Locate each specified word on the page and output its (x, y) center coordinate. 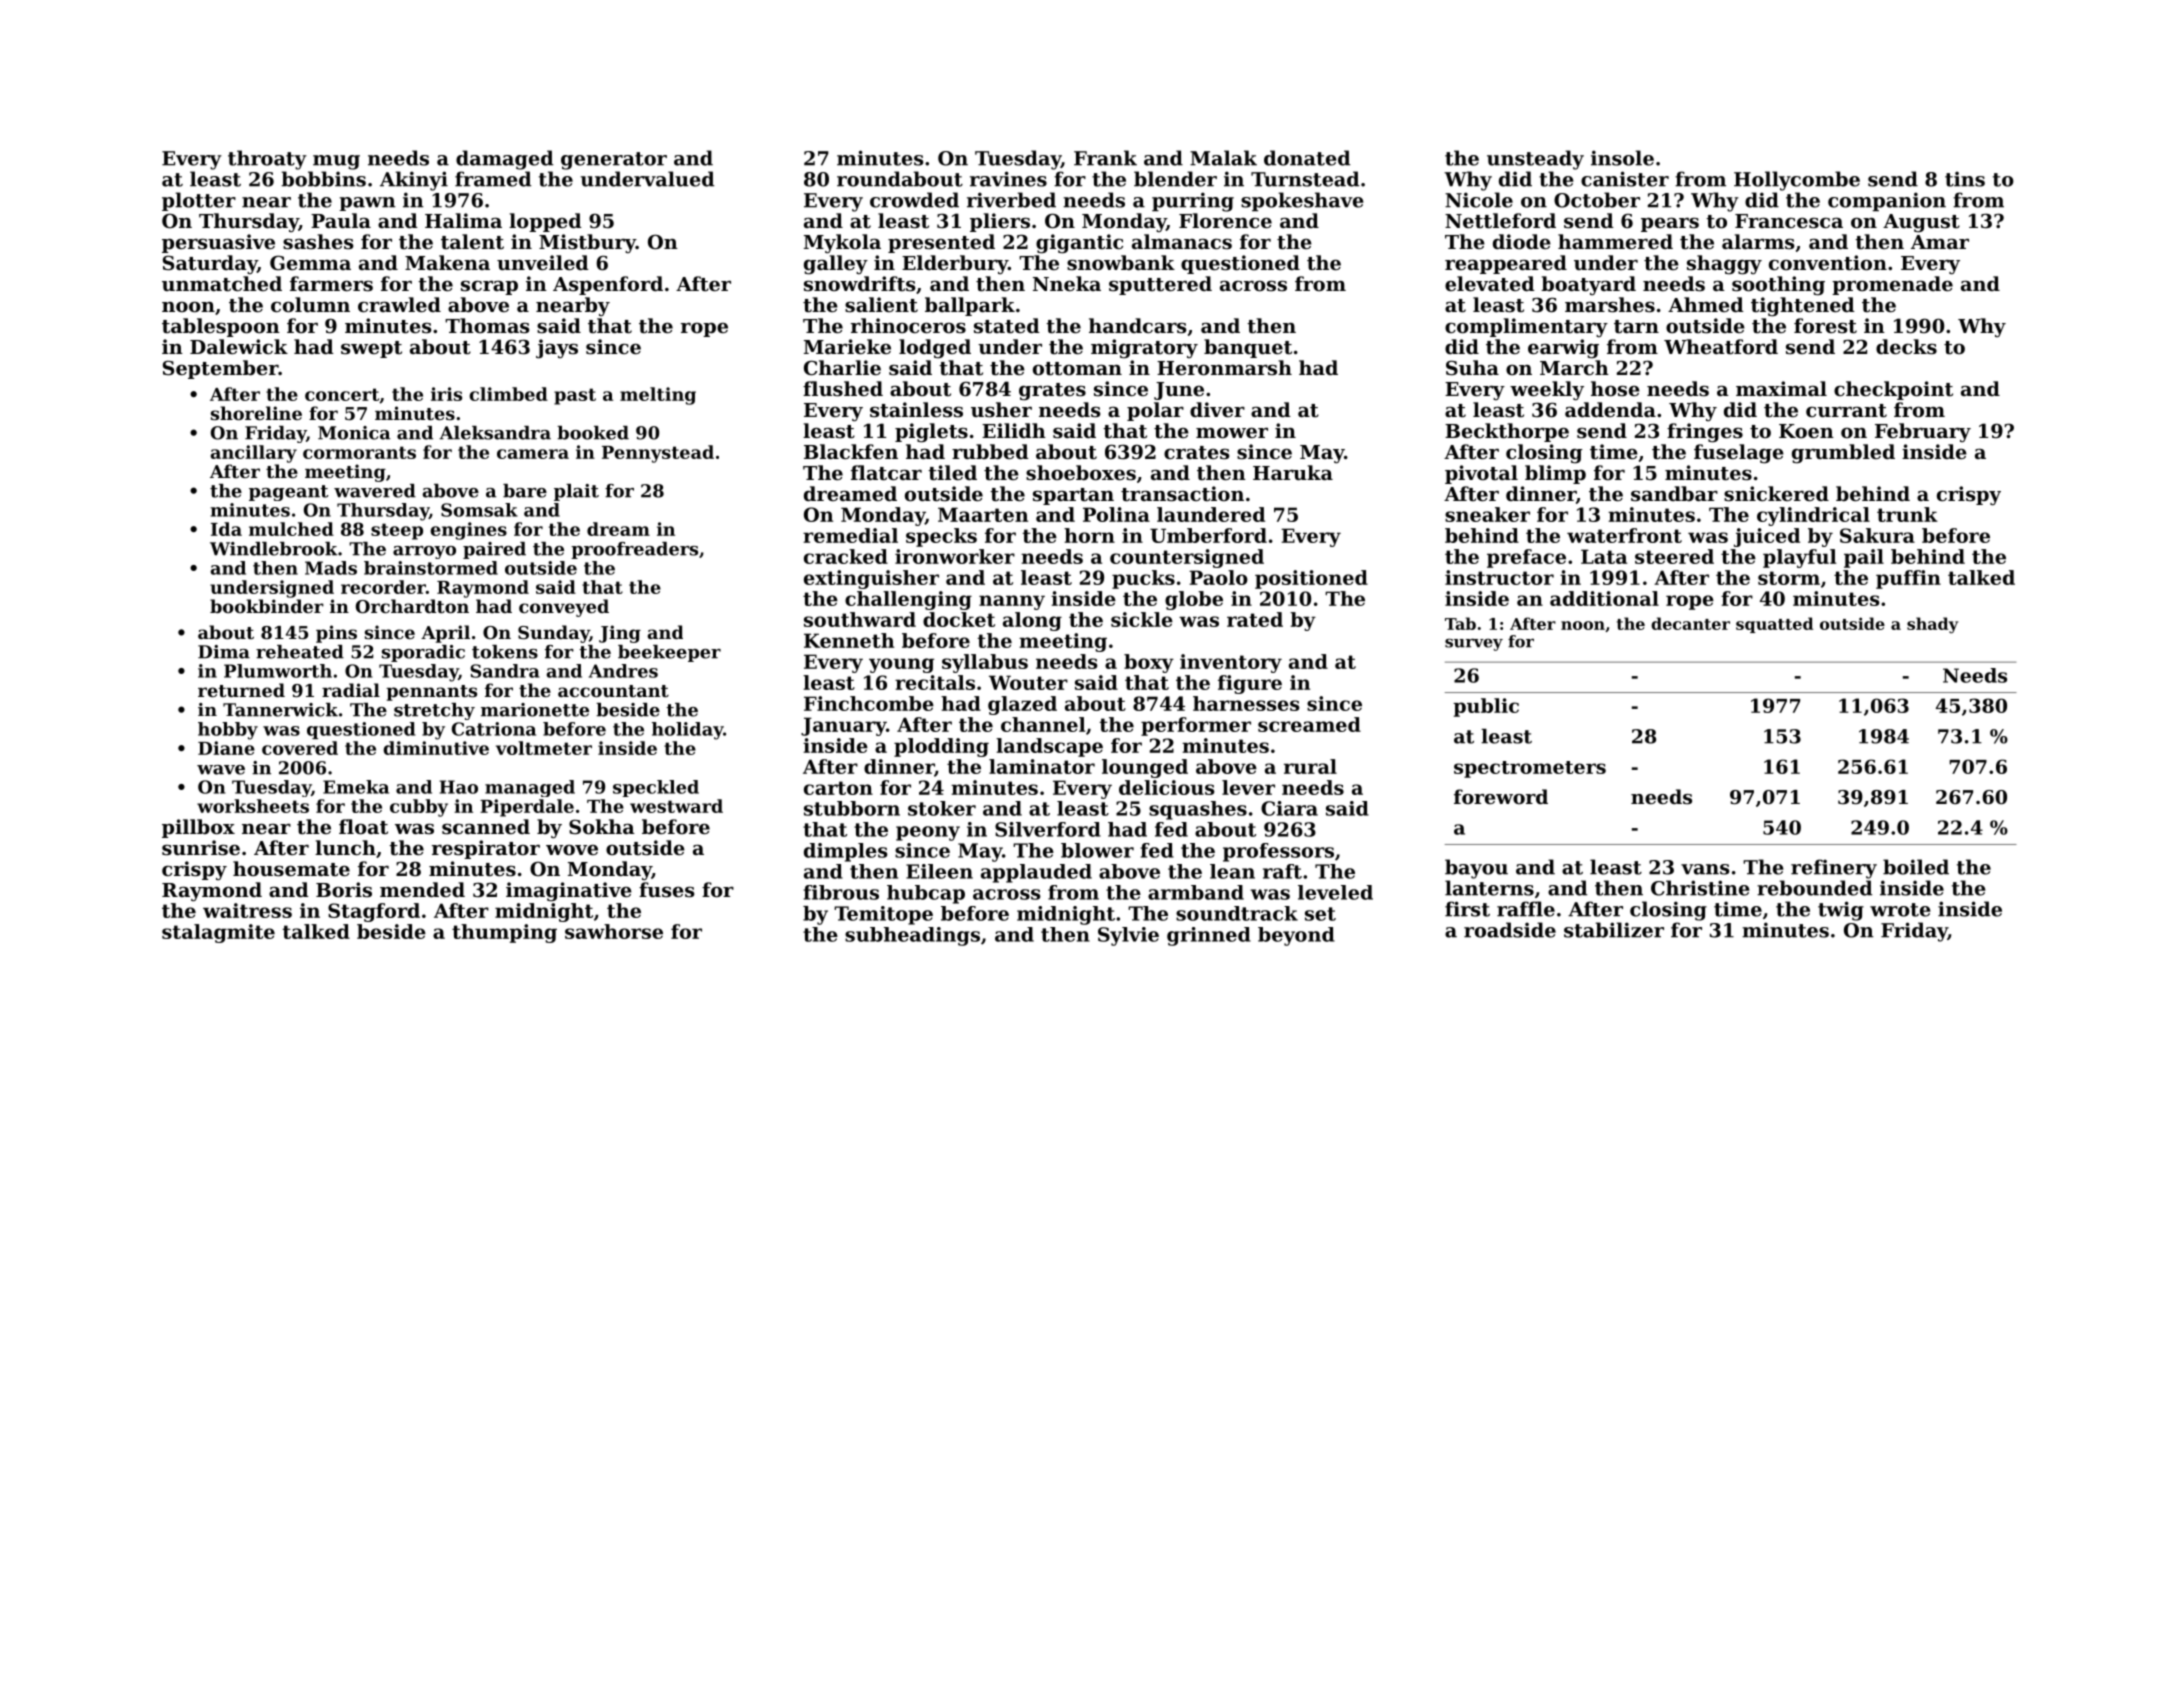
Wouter (1028, 682)
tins (1965, 179)
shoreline (256, 413)
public (1486, 707)
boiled (1916, 867)
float (363, 826)
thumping (504, 933)
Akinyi (414, 181)
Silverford (1048, 829)
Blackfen (851, 451)
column (310, 304)
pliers (1000, 222)
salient (881, 305)
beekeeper (669, 653)
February (1923, 432)
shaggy (1724, 265)
